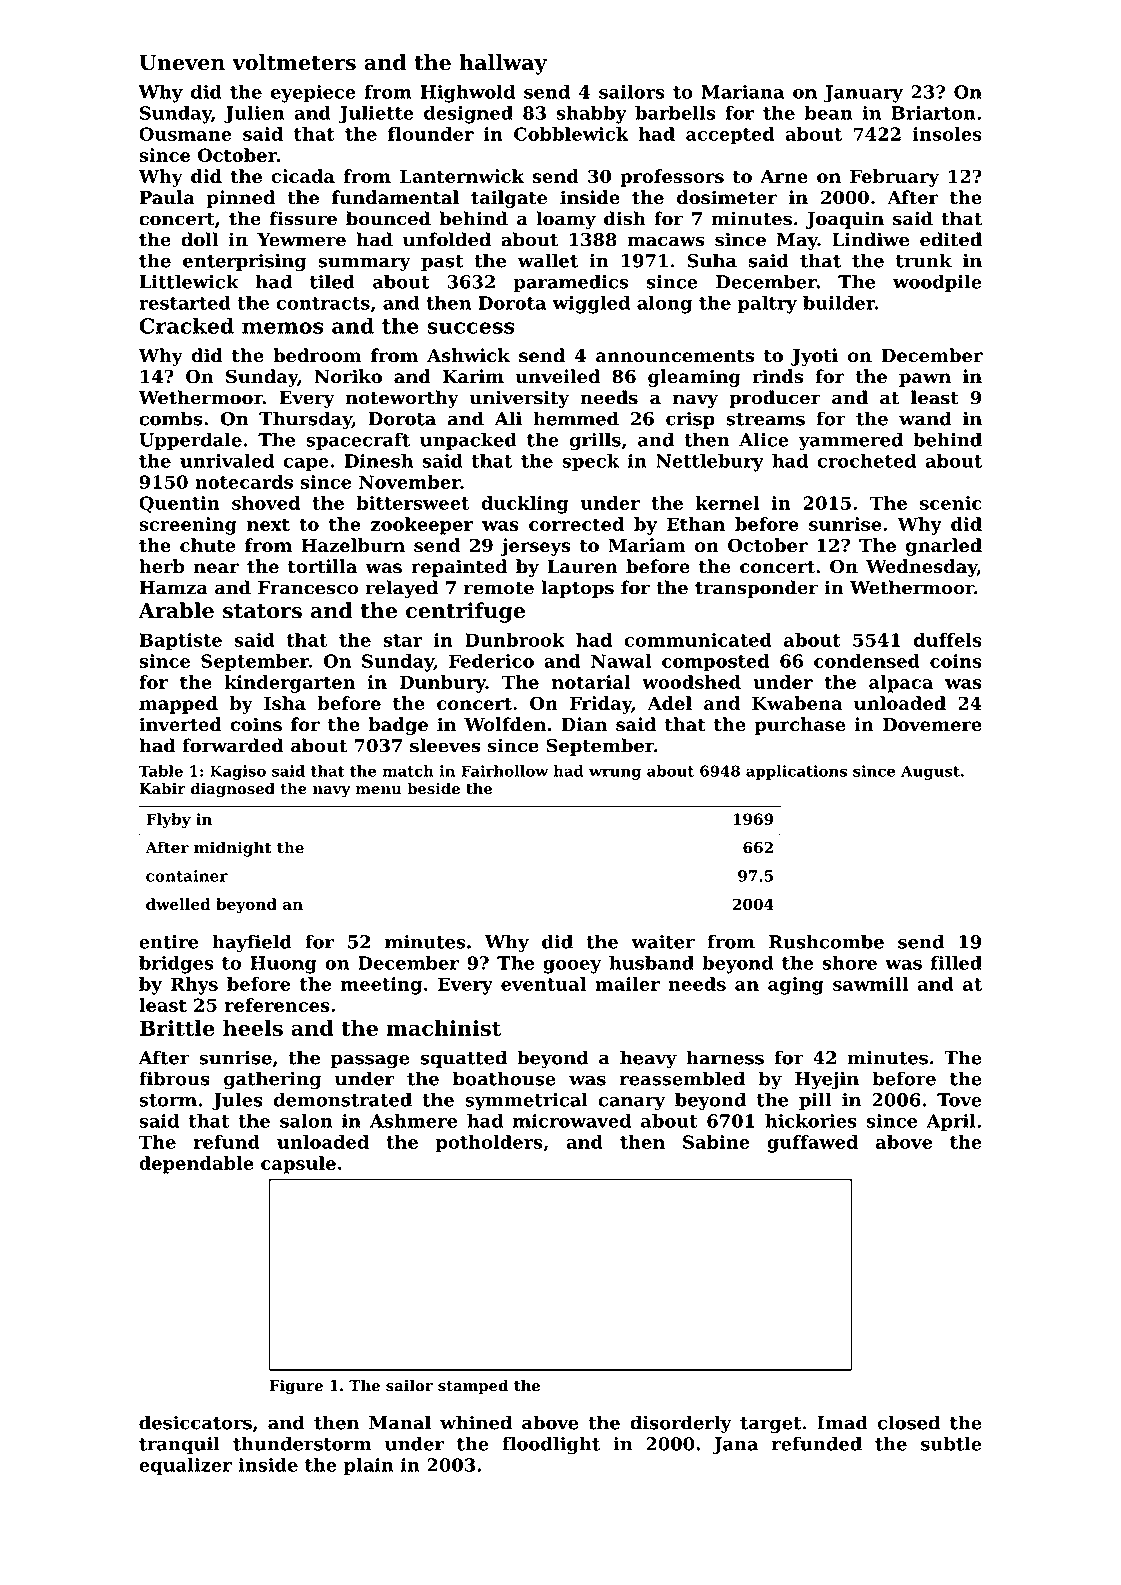 The width and height of the screenshot is (1121, 1585). Describe the element at coordinates (296, 1387) in the screenshot. I see `Figure` at that location.
